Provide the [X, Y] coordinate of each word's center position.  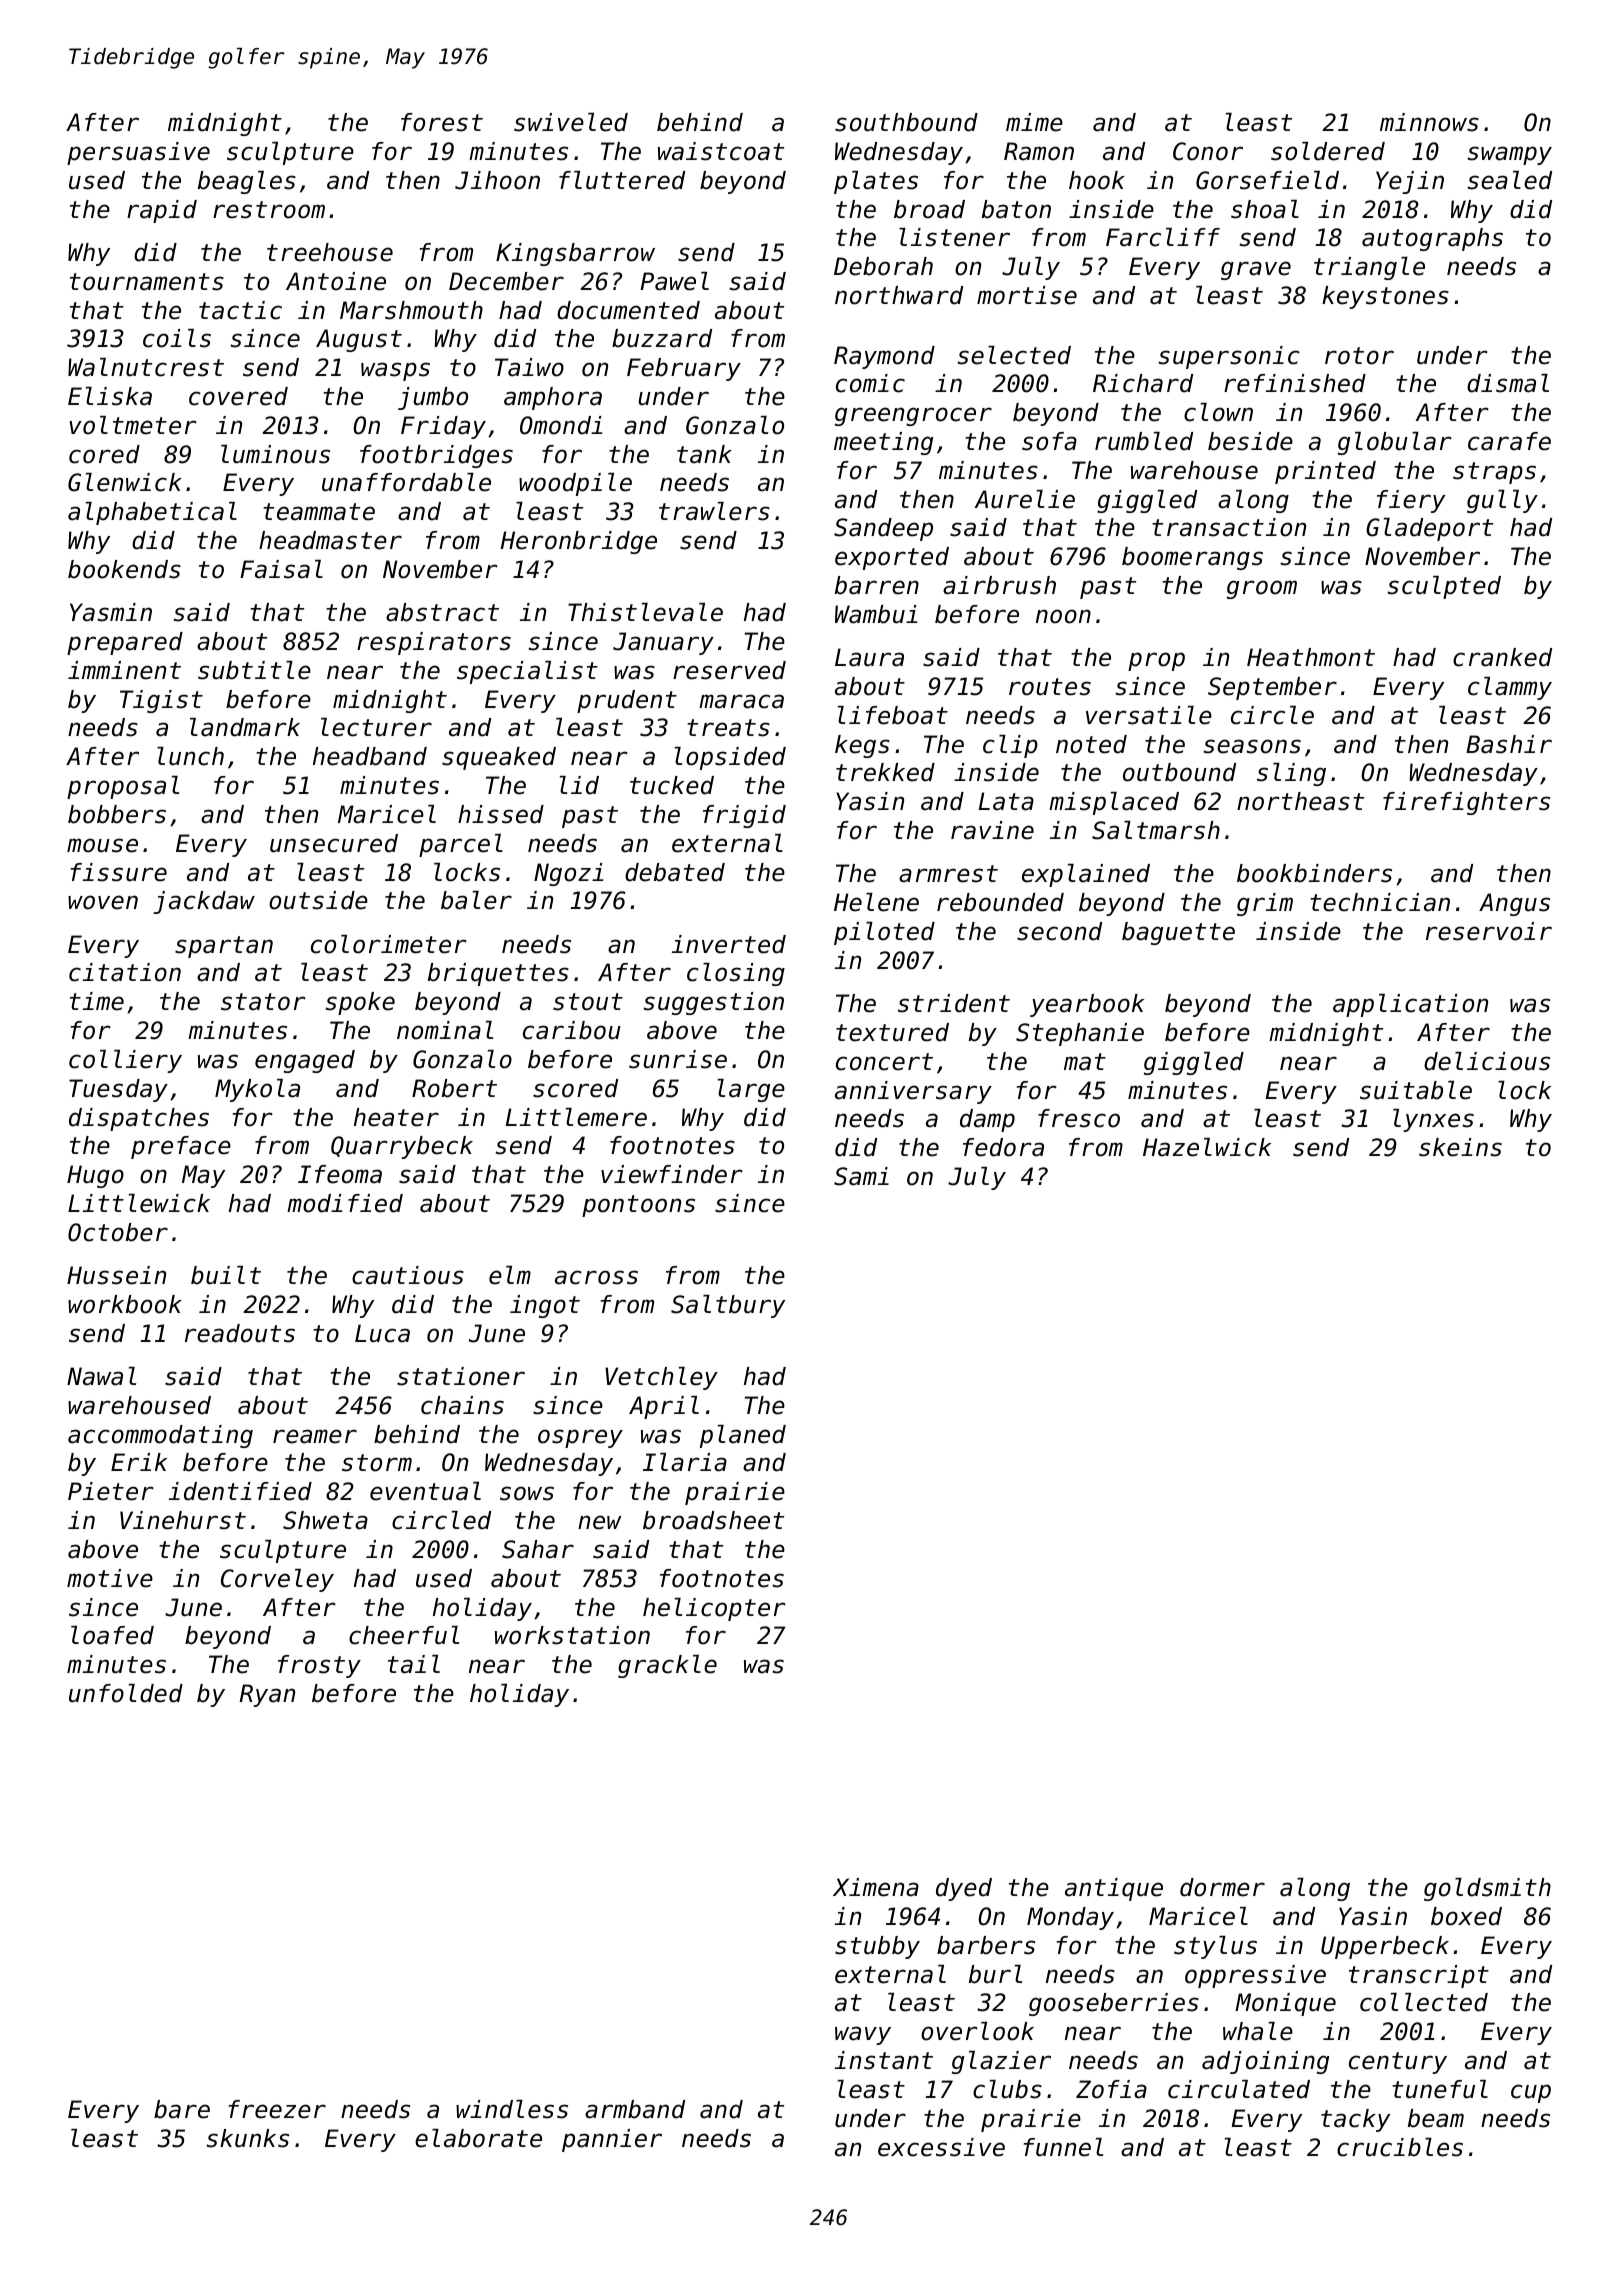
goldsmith [1487, 1889]
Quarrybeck [402, 1147]
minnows [1429, 122]
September [1272, 688]
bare [182, 2109]
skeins [1460, 1147]
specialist [527, 672]
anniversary [913, 1092]
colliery [125, 1061]
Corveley [277, 1580]
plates [876, 182]
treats [728, 728]
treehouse [330, 252]
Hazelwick [1207, 1147]
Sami [861, 1176]
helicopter [714, 1609]
